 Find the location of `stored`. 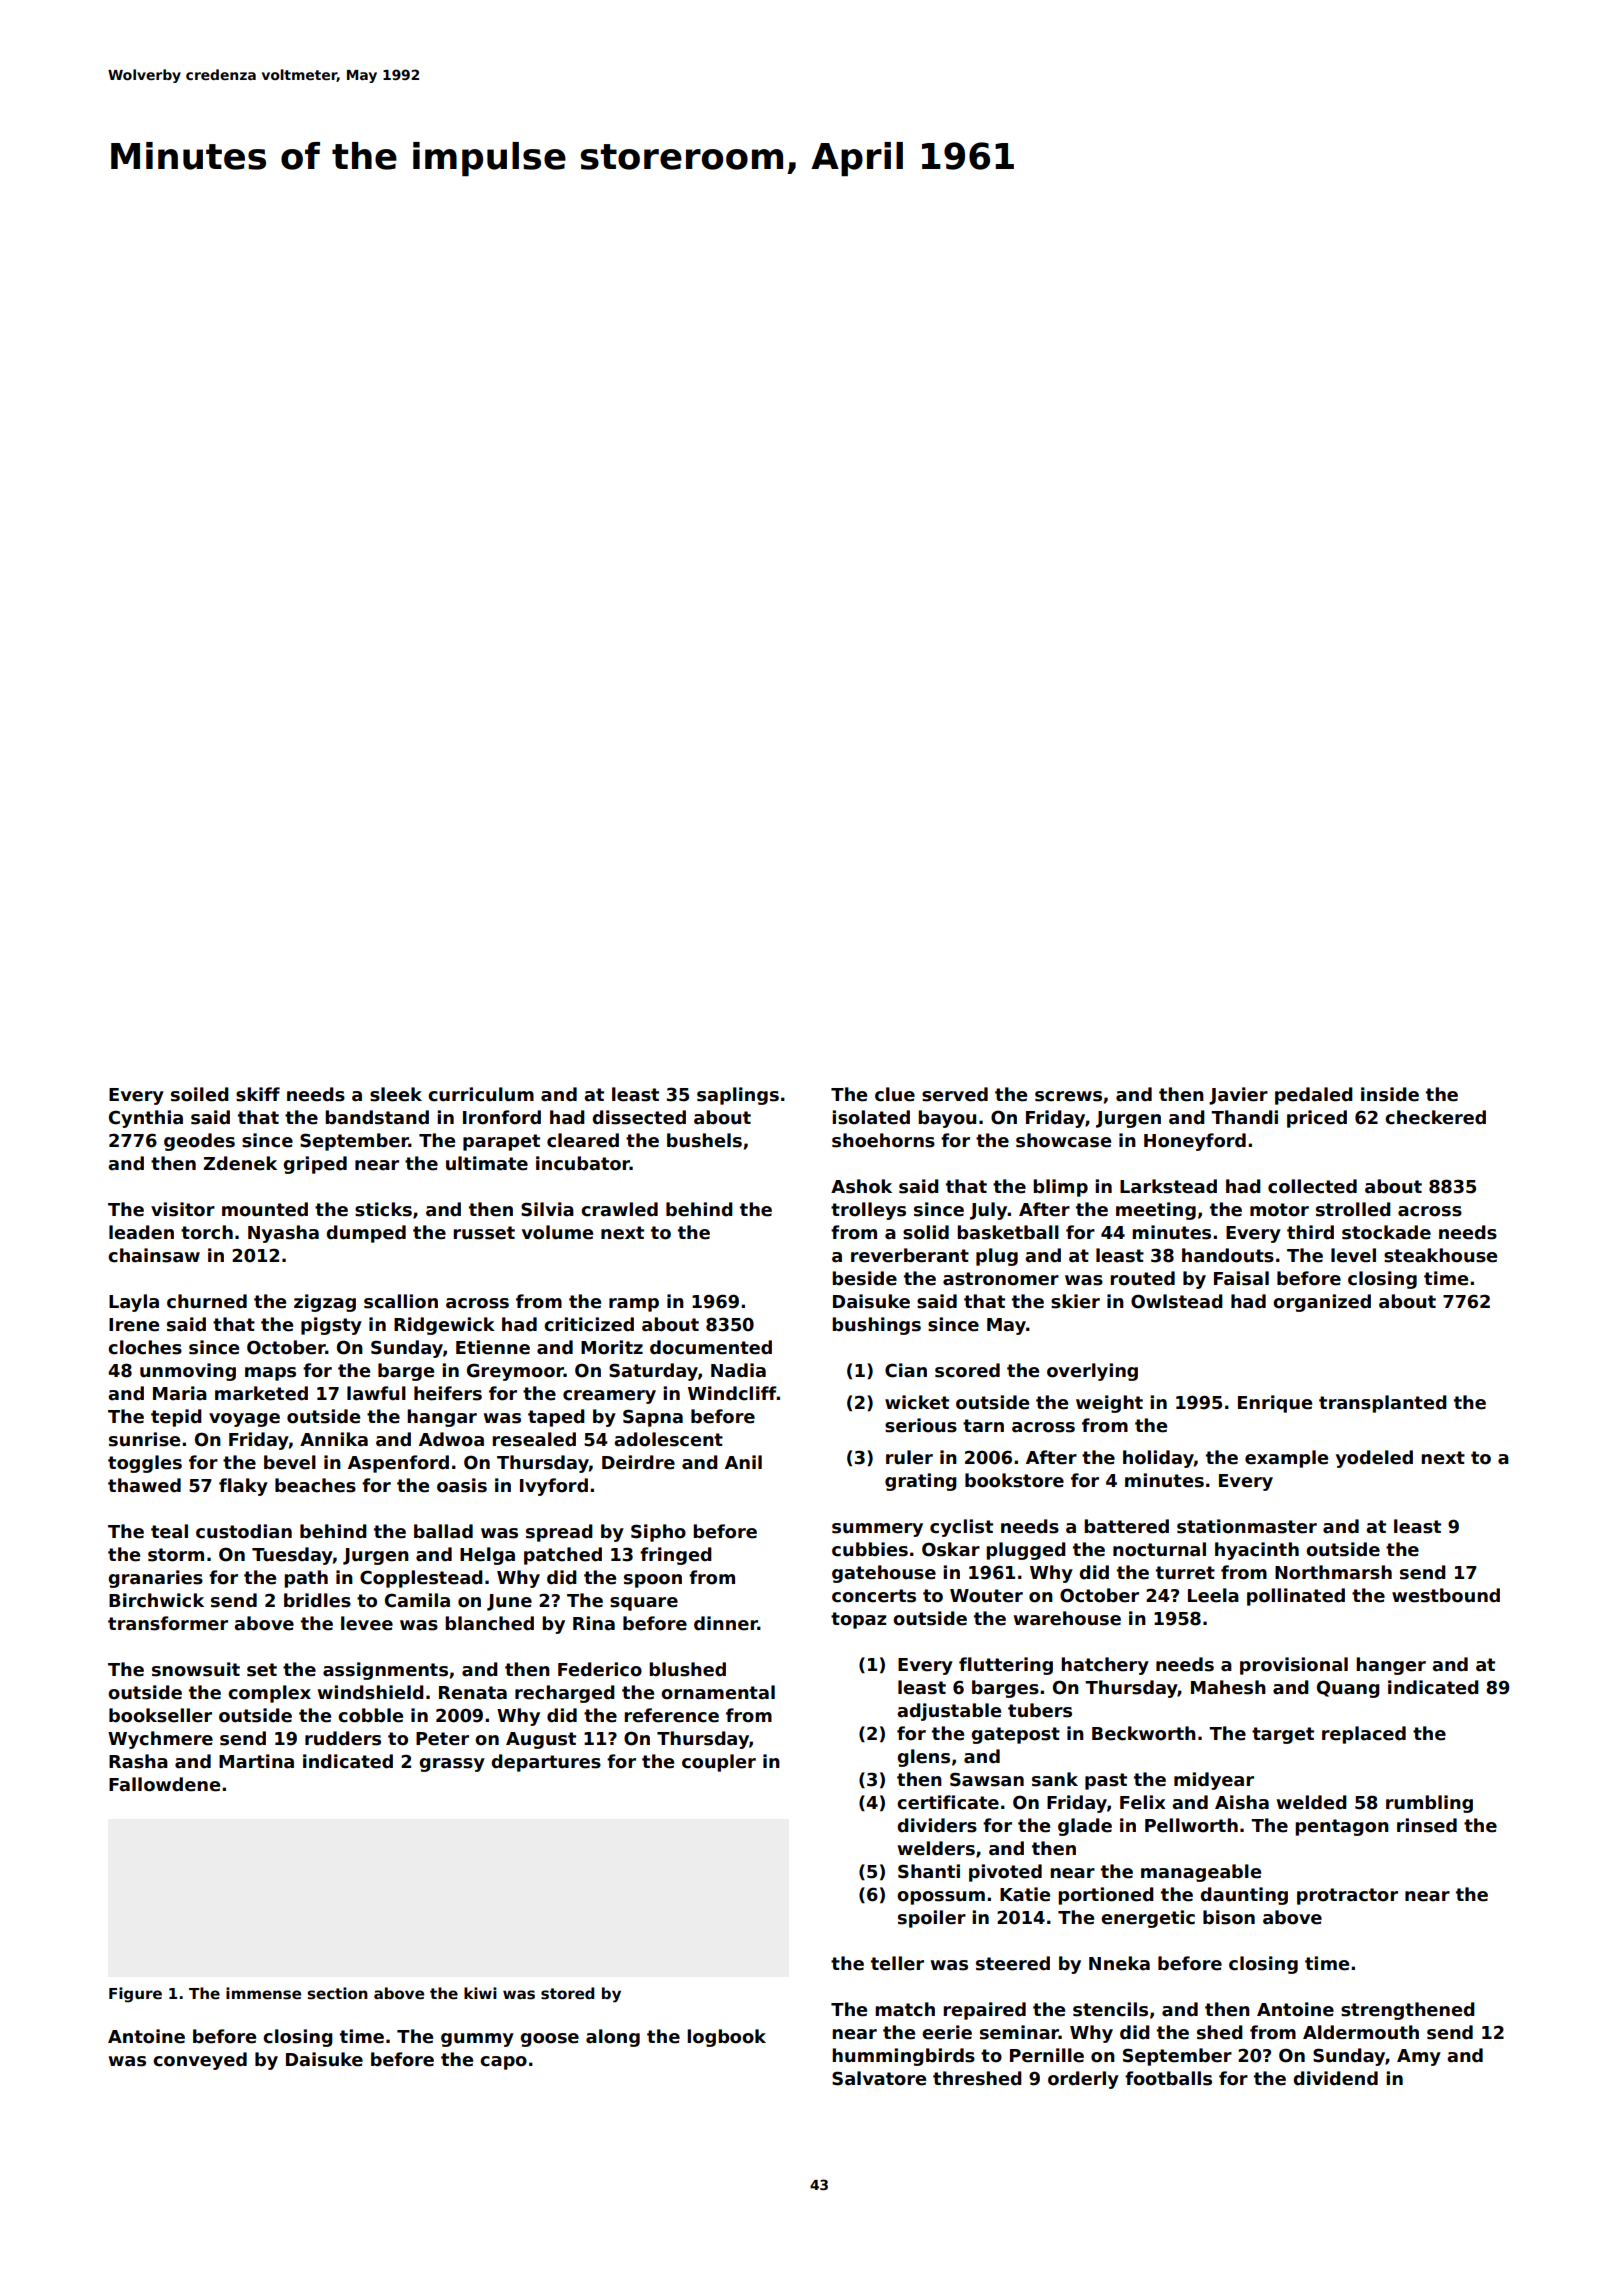

stored is located at coordinates (567, 1993).
